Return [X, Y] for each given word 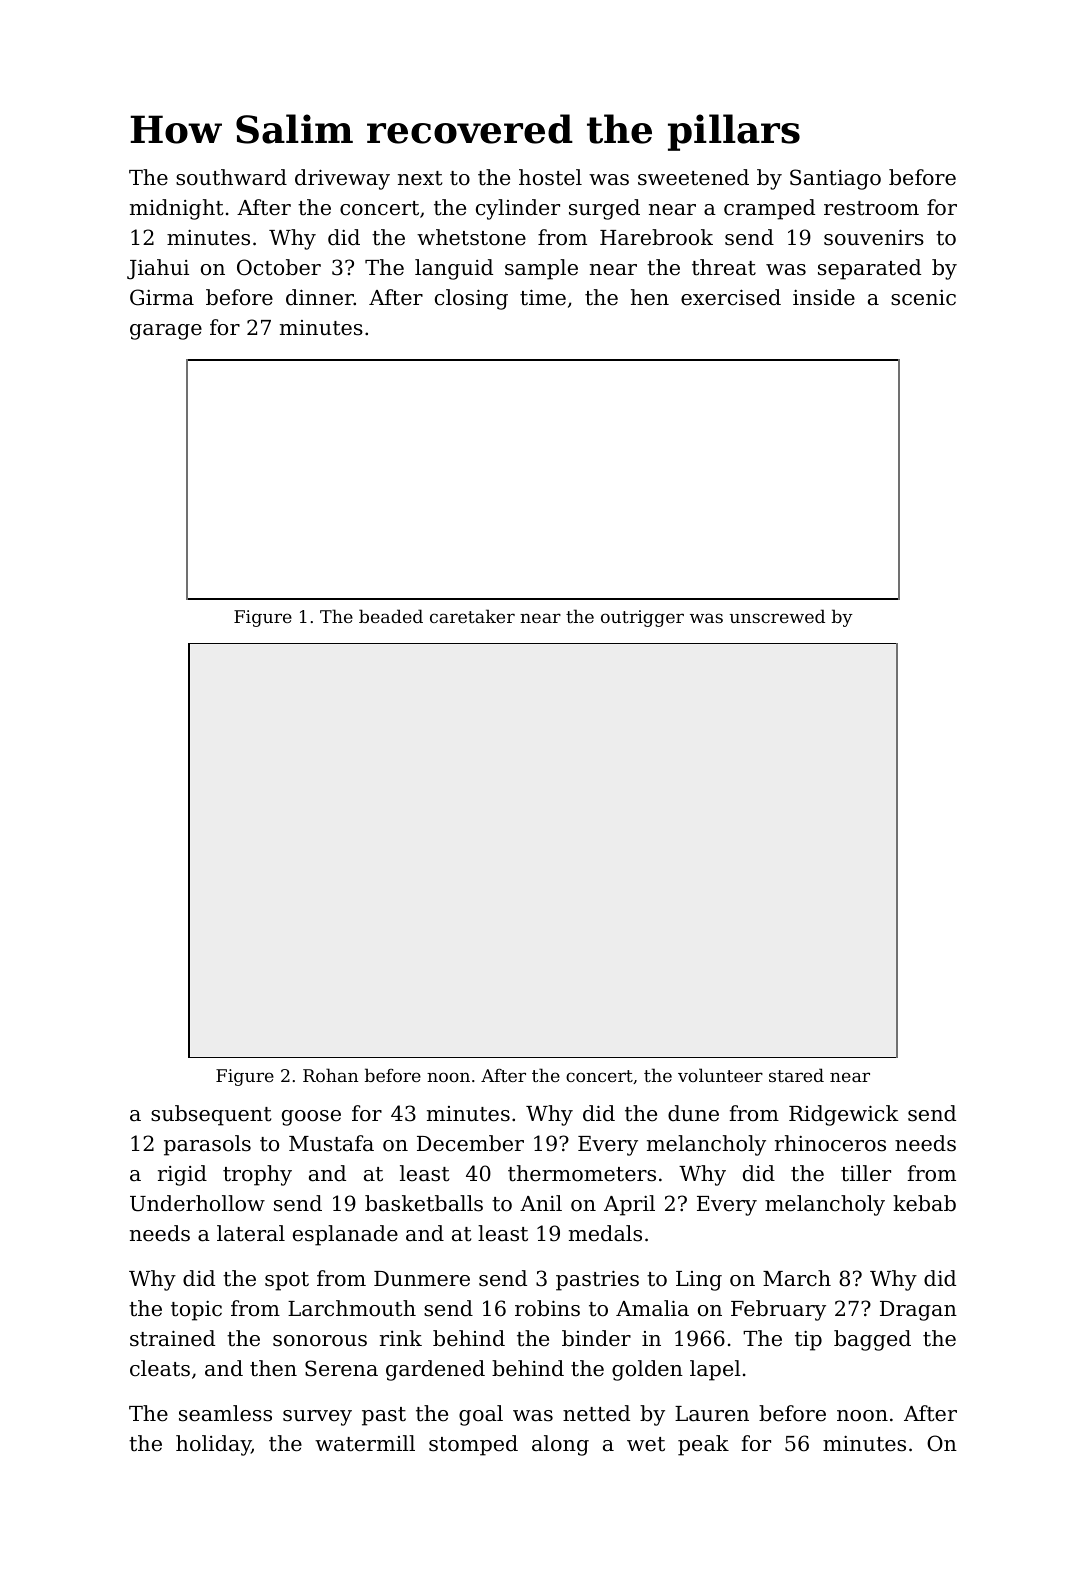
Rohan [330, 1075]
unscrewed [777, 616]
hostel [550, 177]
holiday [213, 1445]
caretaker [472, 616]
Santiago [835, 179]
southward [231, 177]
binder [596, 1338]
